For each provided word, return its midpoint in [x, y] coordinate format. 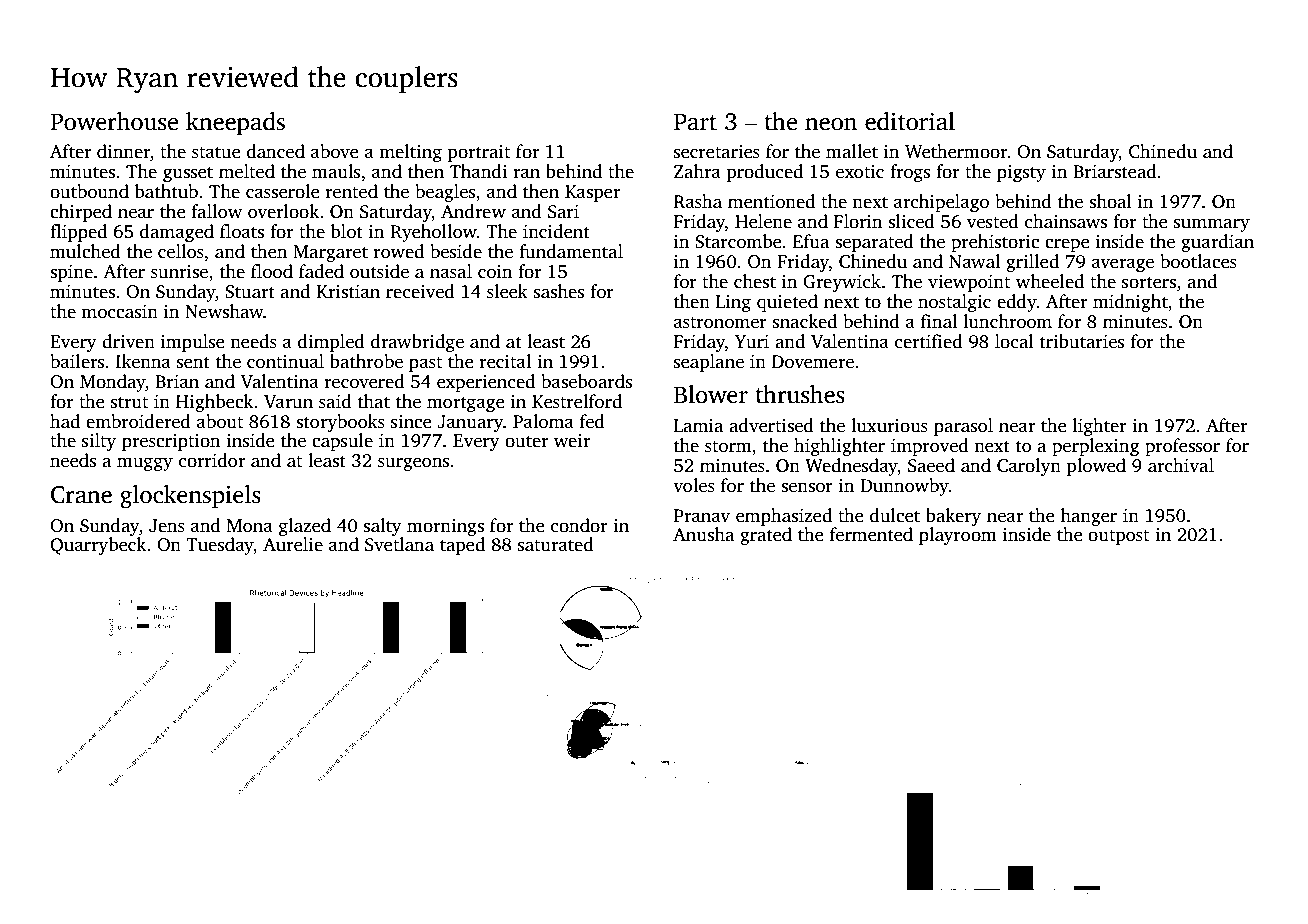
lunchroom [1007, 321]
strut [129, 402]
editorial [910, 121]
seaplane [709, 363]
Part [695, 122]
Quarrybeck [98, 546]
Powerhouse [114, 121]
